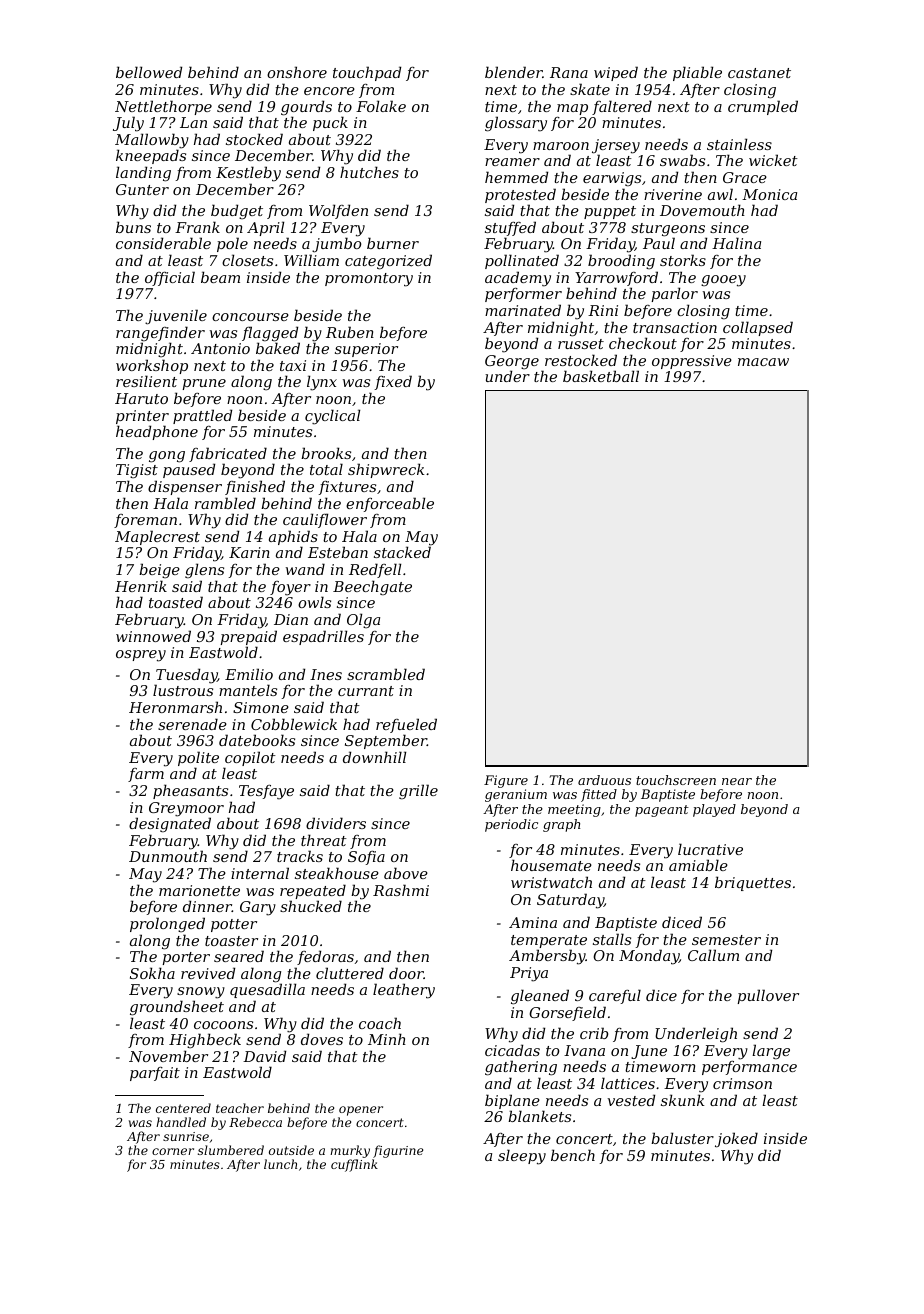 The width and height of the image is (924, 1314). I want to click on Sokha, so click(152, 973).
